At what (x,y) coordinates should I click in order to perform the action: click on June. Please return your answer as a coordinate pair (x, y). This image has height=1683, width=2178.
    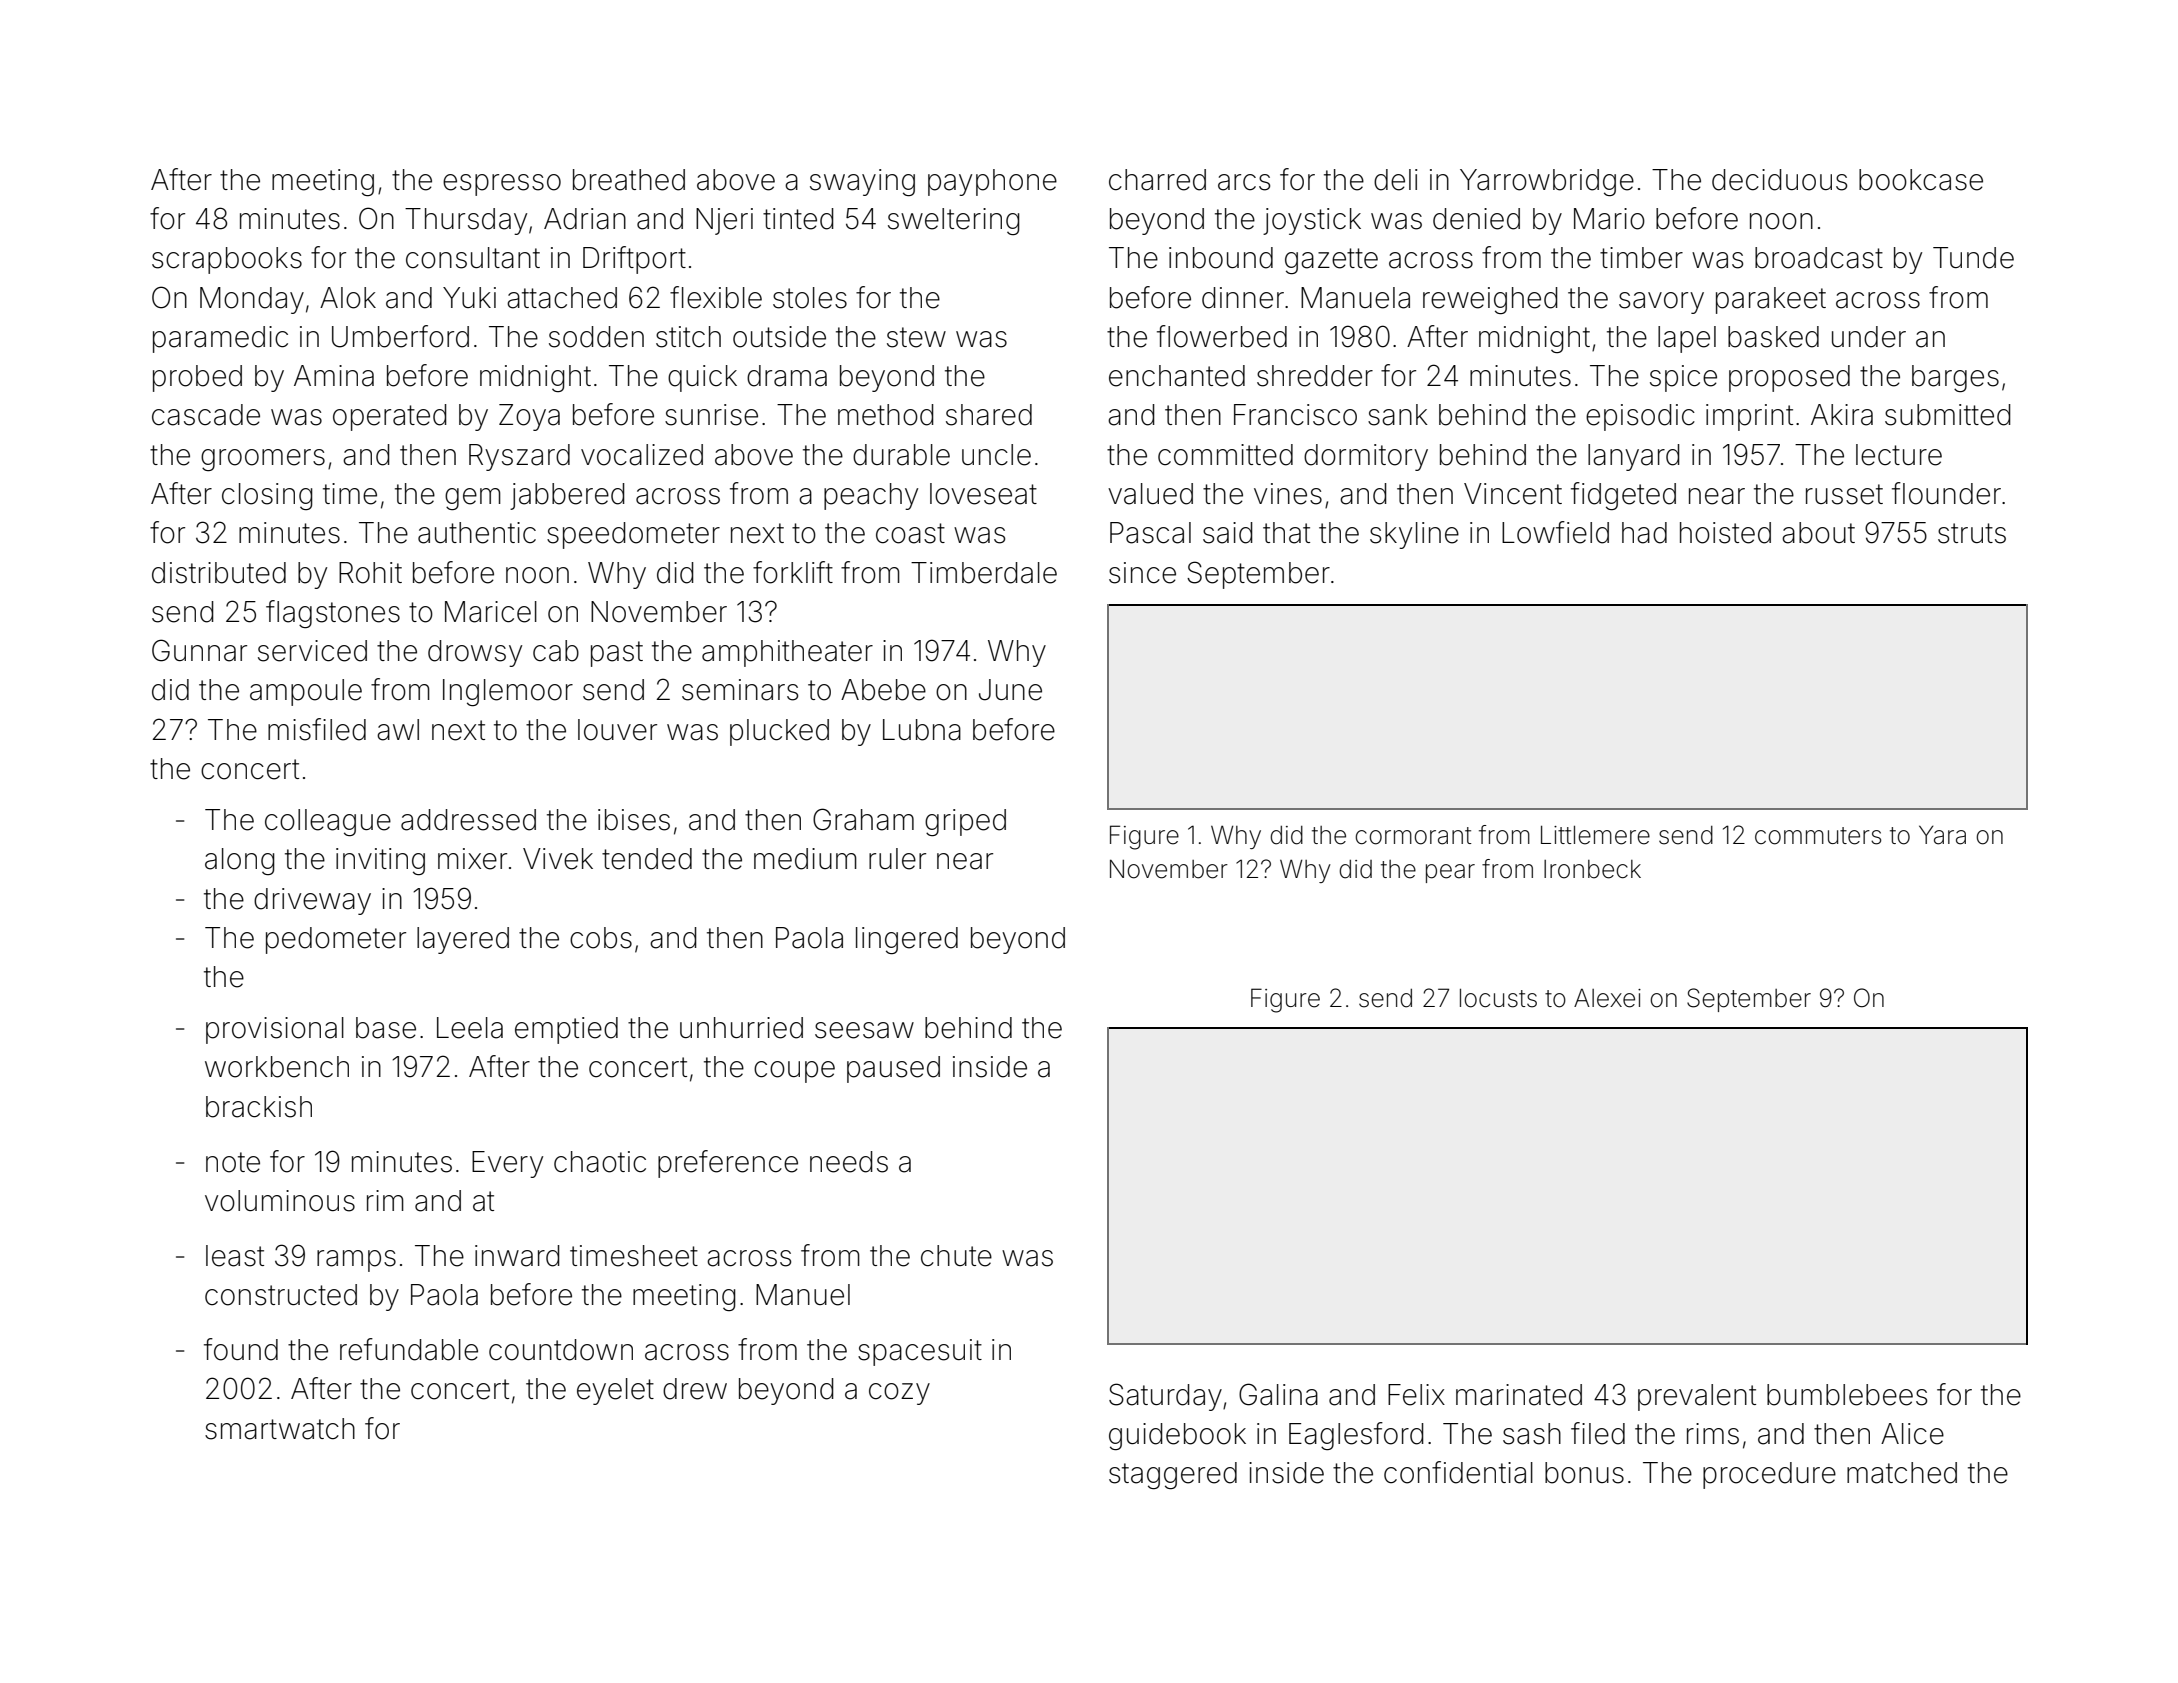
    Looking at the image, I should click on (1010, 690).
